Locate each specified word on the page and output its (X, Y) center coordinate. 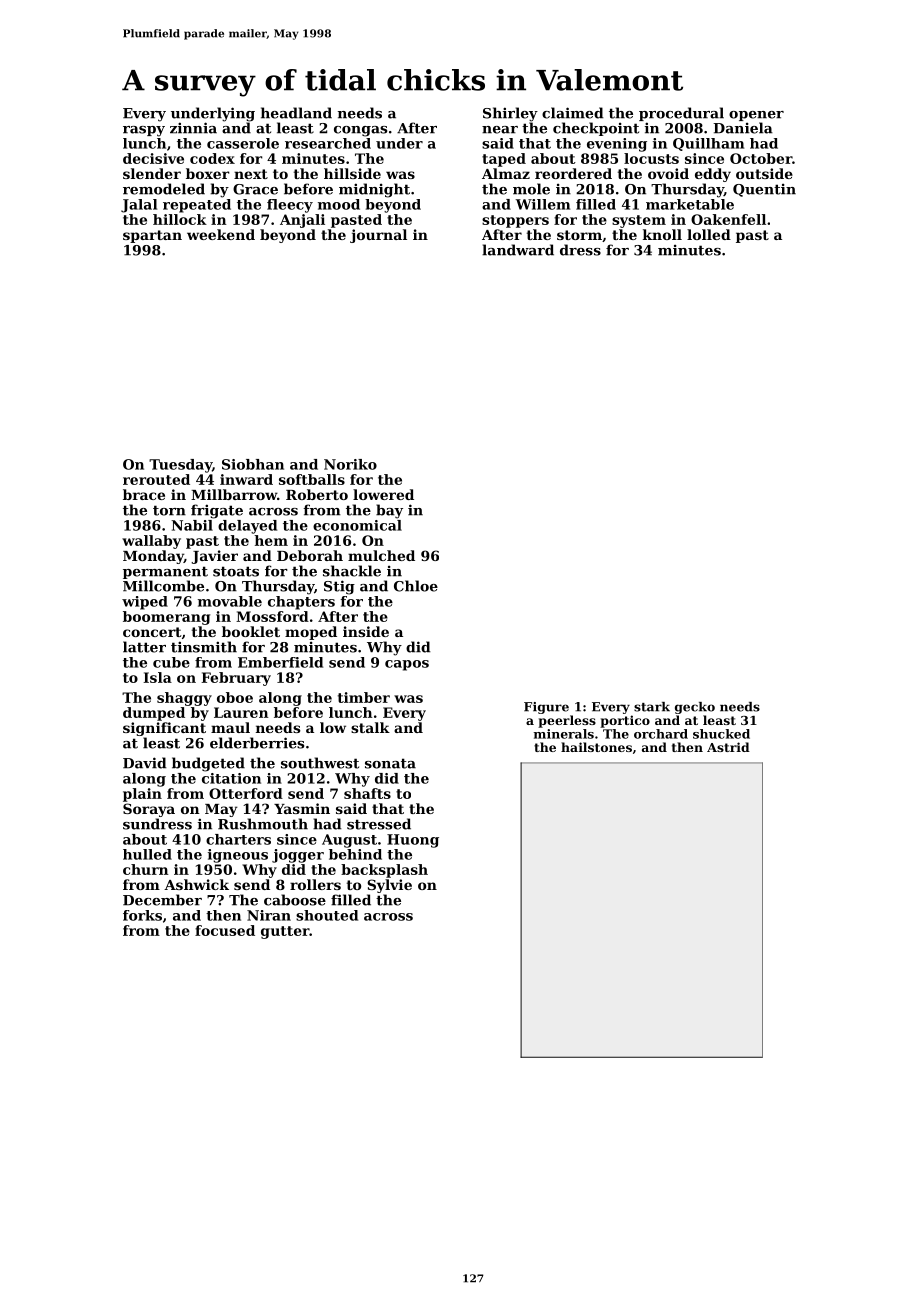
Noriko (350, 464)
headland (296, 113)
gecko (695, 708)
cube (171, 662)
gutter (285, 932)
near (500, 130)
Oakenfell (728, 219)
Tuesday (180, 466)
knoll (662, 234)
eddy (713, 175)
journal (378, 236)
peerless (567, 721)
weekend (221, 234)
